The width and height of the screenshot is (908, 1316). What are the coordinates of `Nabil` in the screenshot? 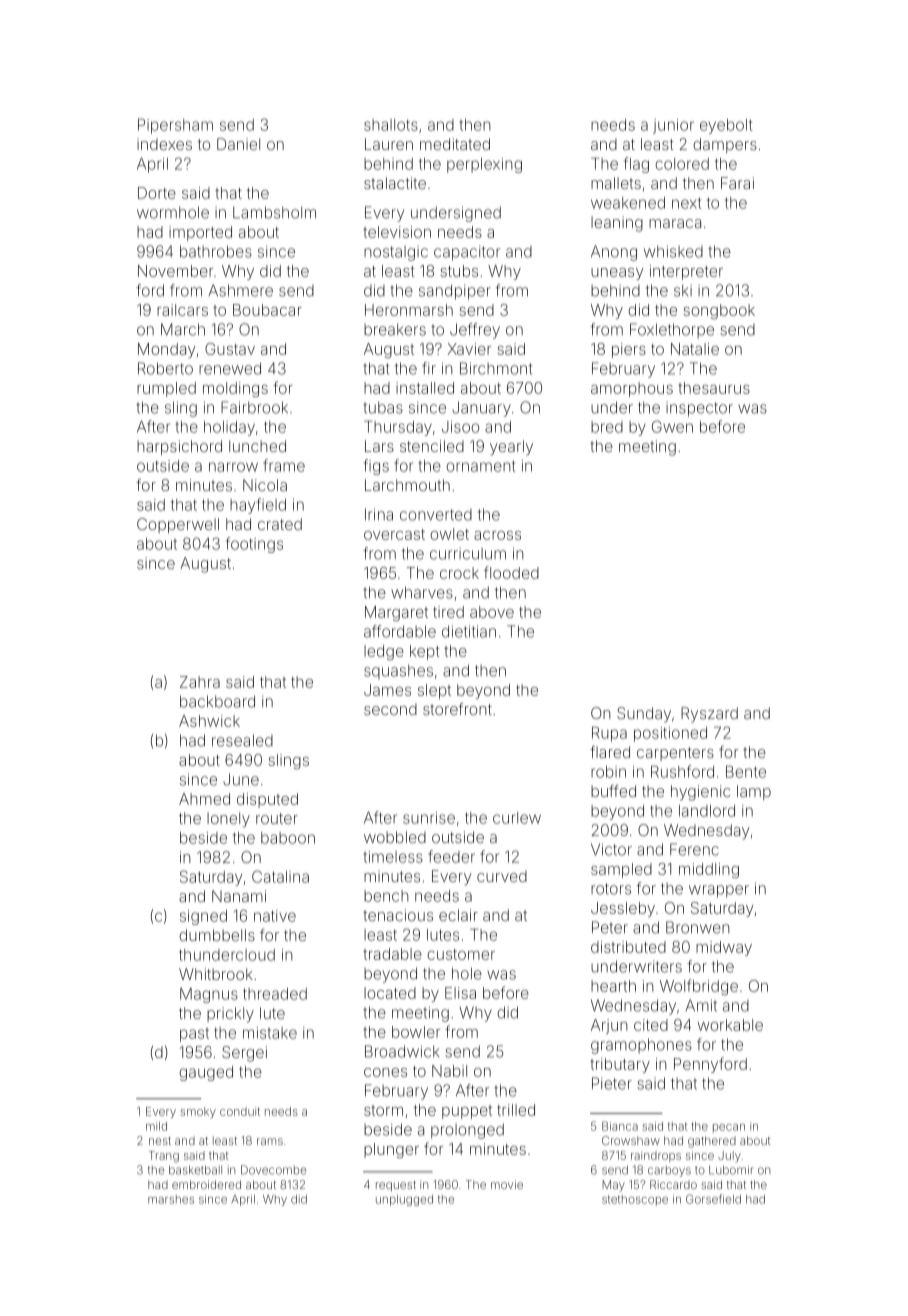 It's located at (449, 1071).
